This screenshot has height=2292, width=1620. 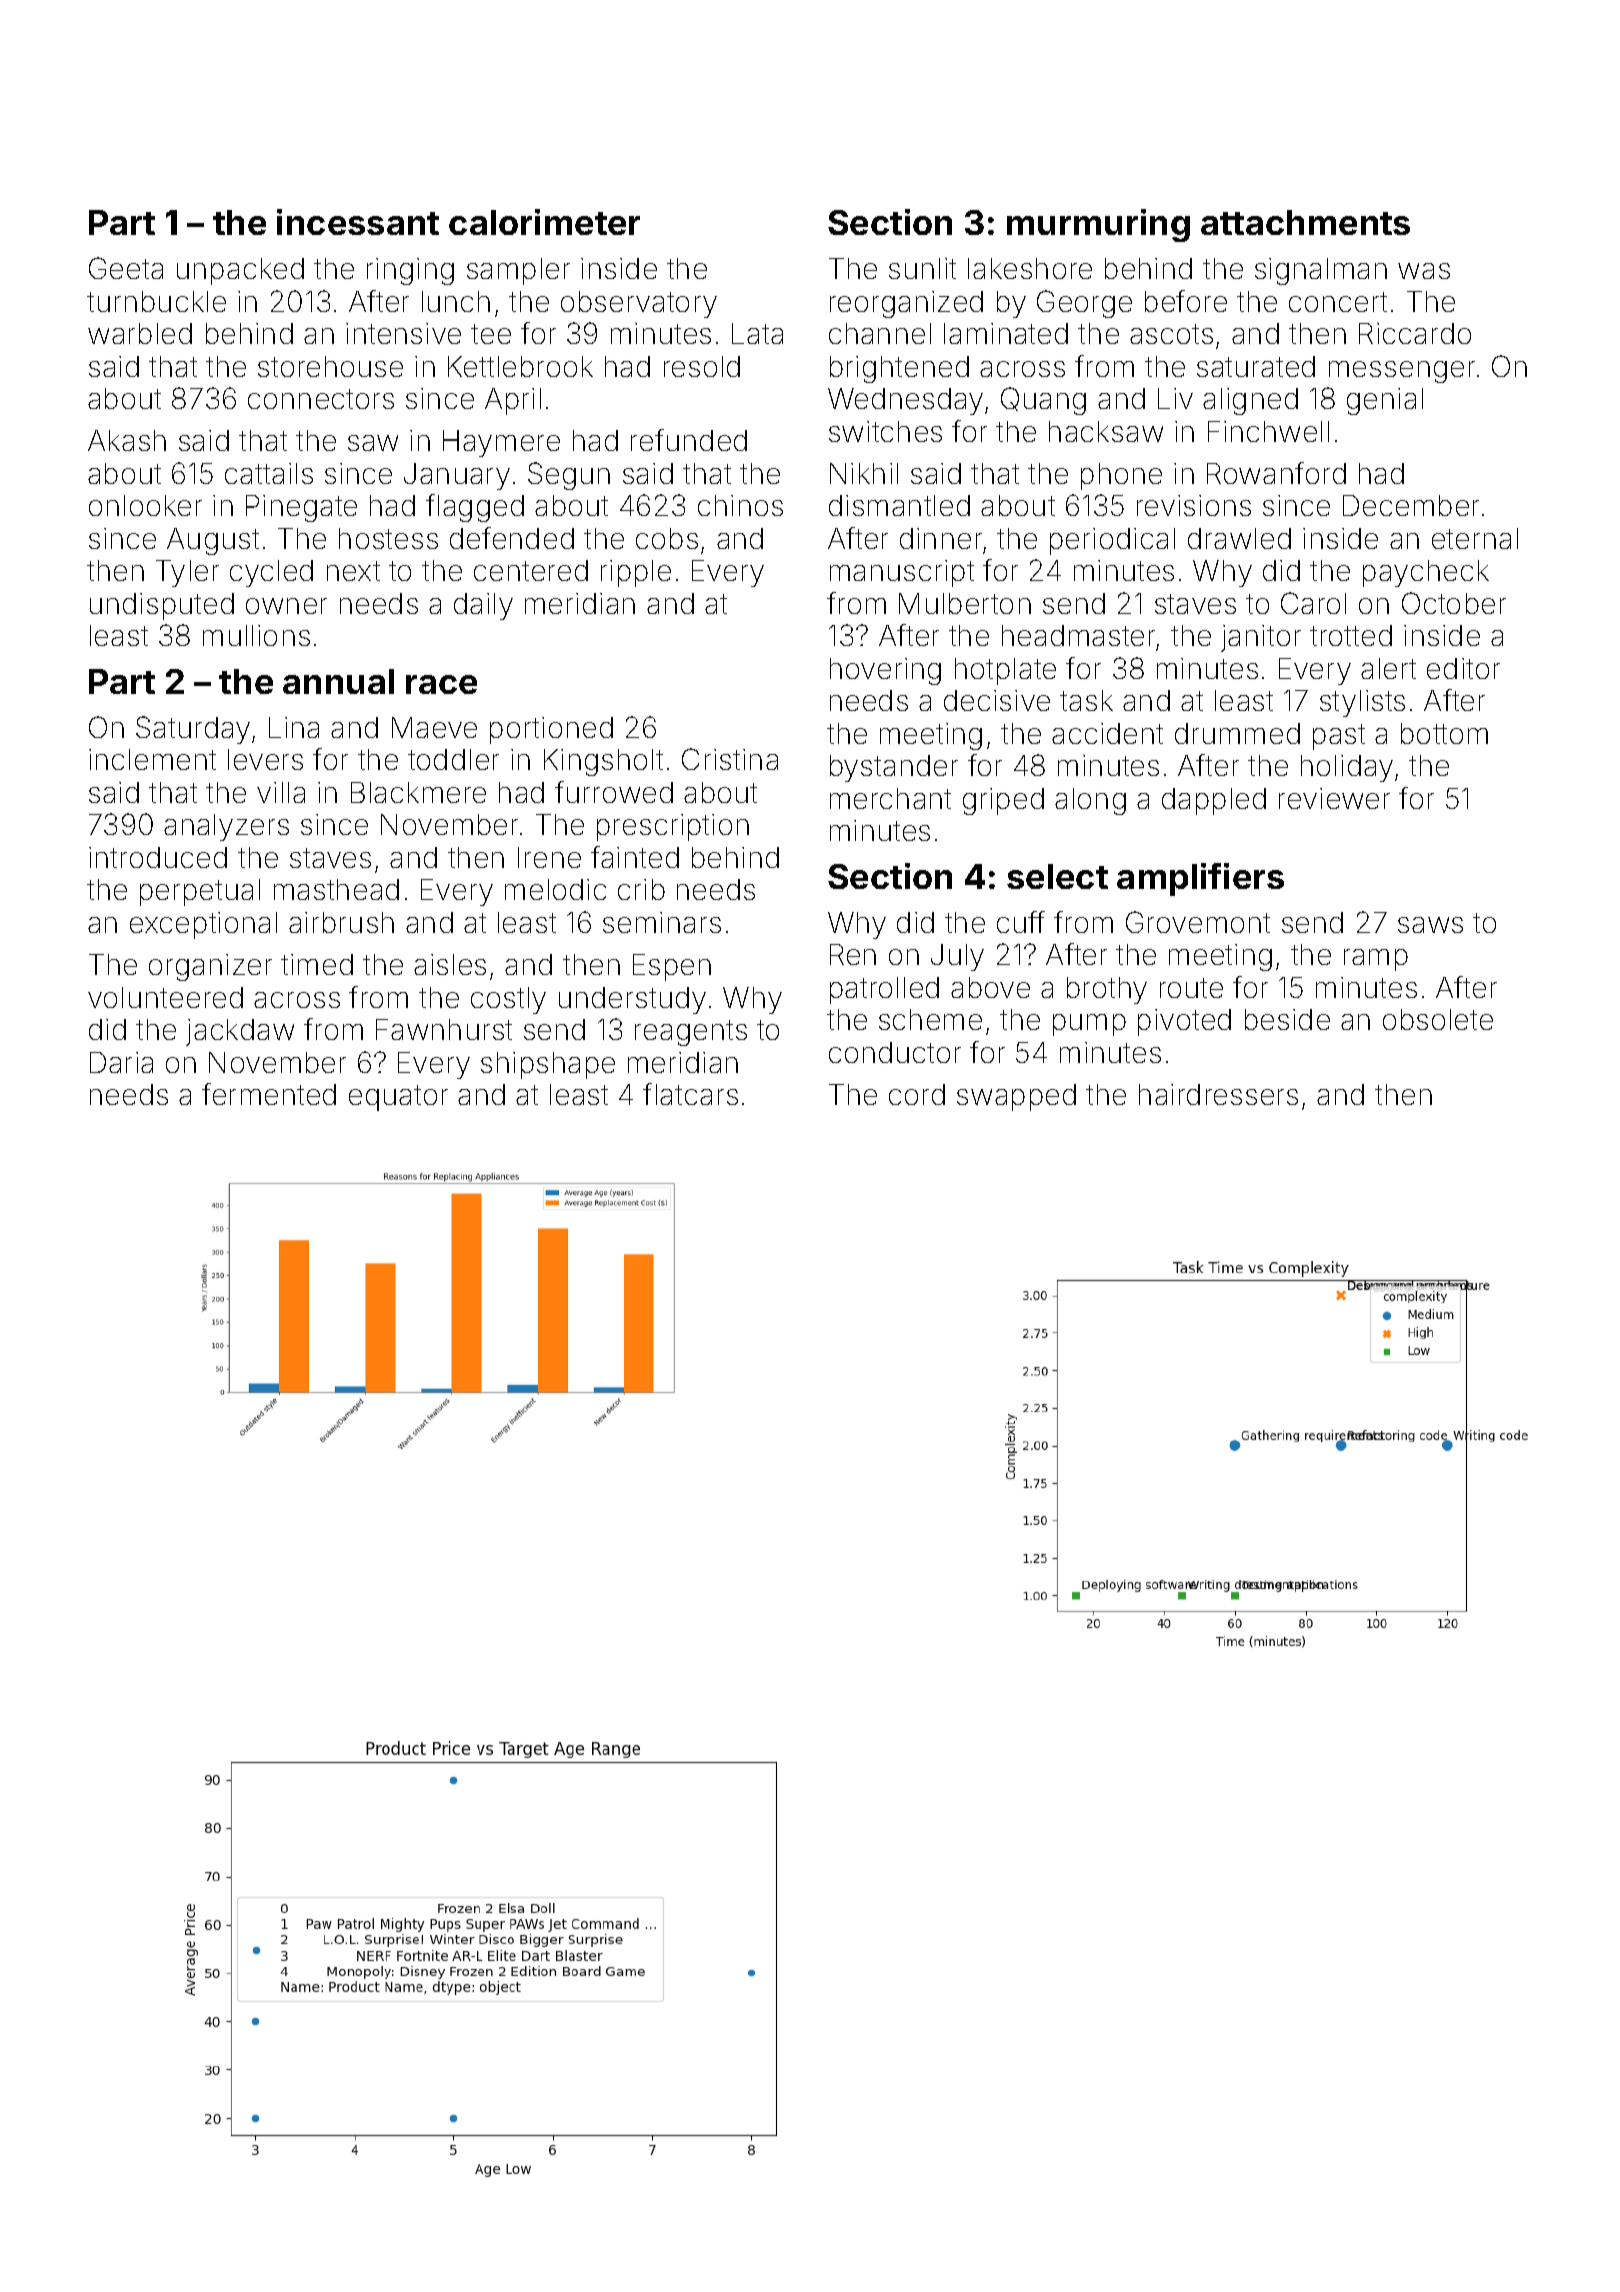 I want to click on Lina, so click(x=294, y=727).
